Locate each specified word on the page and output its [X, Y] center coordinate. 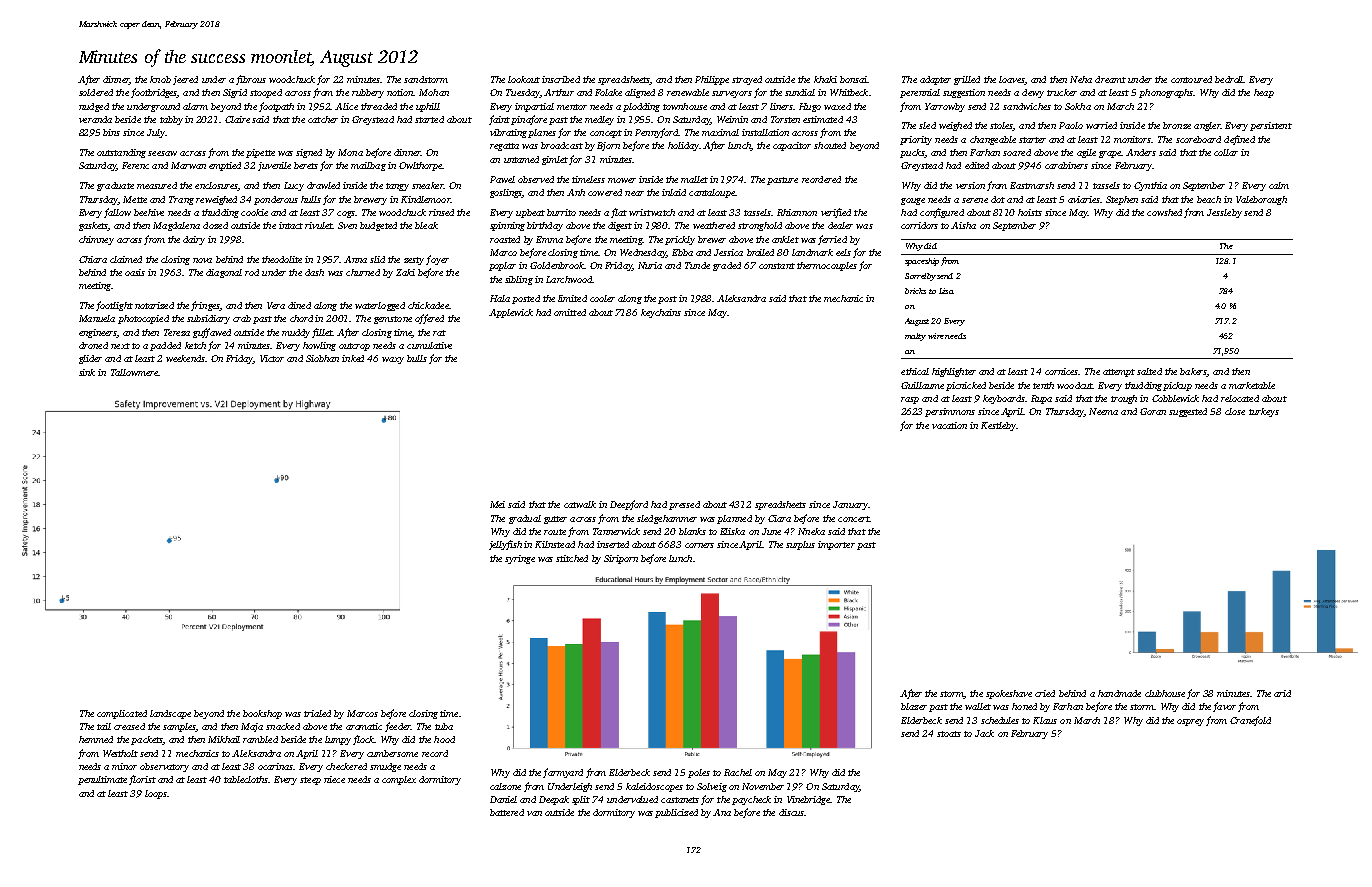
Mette [135, 199]
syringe [520, 559]
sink [87, 372]
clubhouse [1165, 693]
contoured [1191, 79]
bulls [417, 358]
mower [622, 180]
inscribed [561, 79]
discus [791, 812]
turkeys [1264, 412]
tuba [444, 726]
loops [156, 794]
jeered [185, 80]
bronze [1177, 125]
